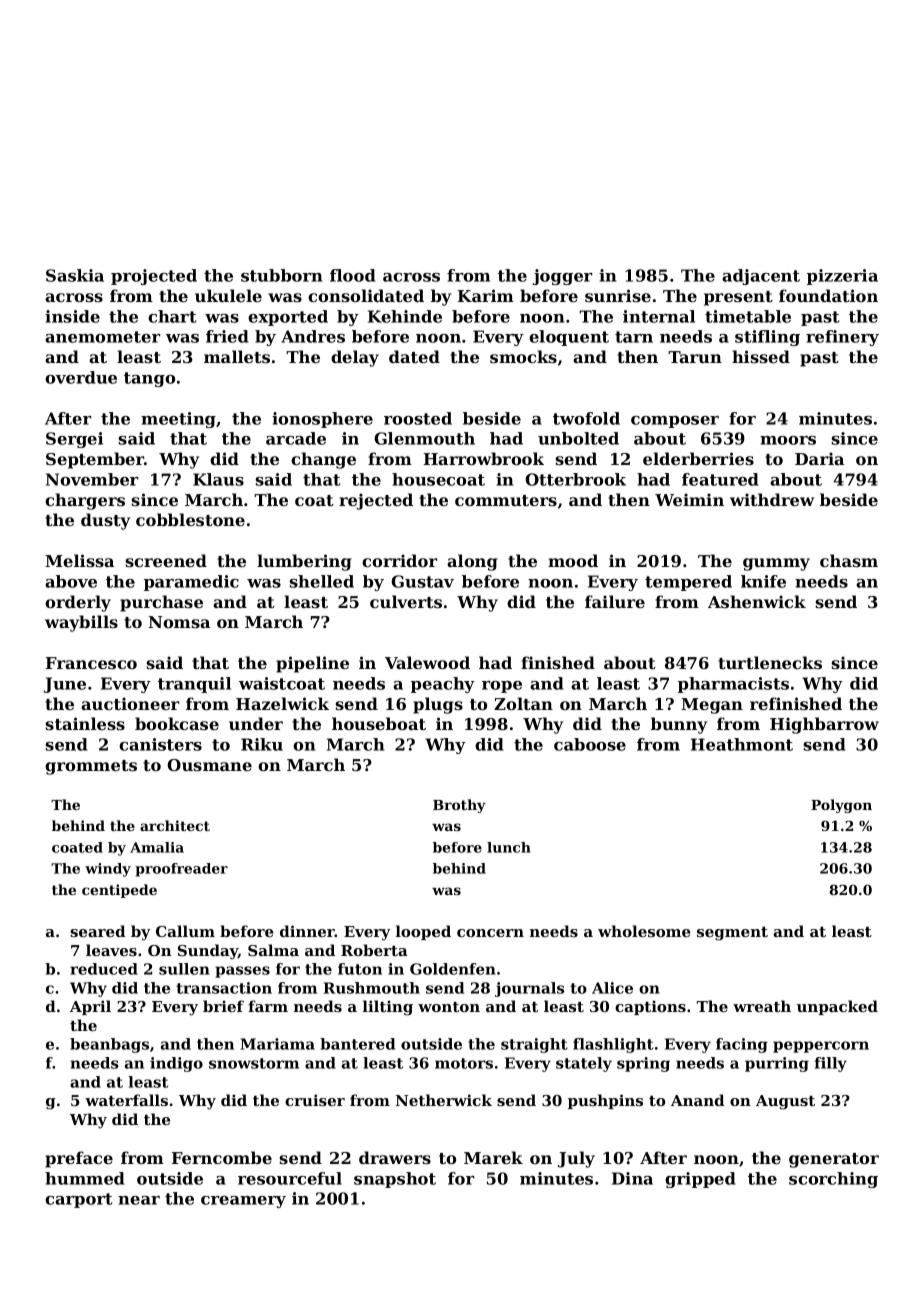 The width and height of the screenshot is (924, 1308). I want to click on journals, so click(529, 989).
